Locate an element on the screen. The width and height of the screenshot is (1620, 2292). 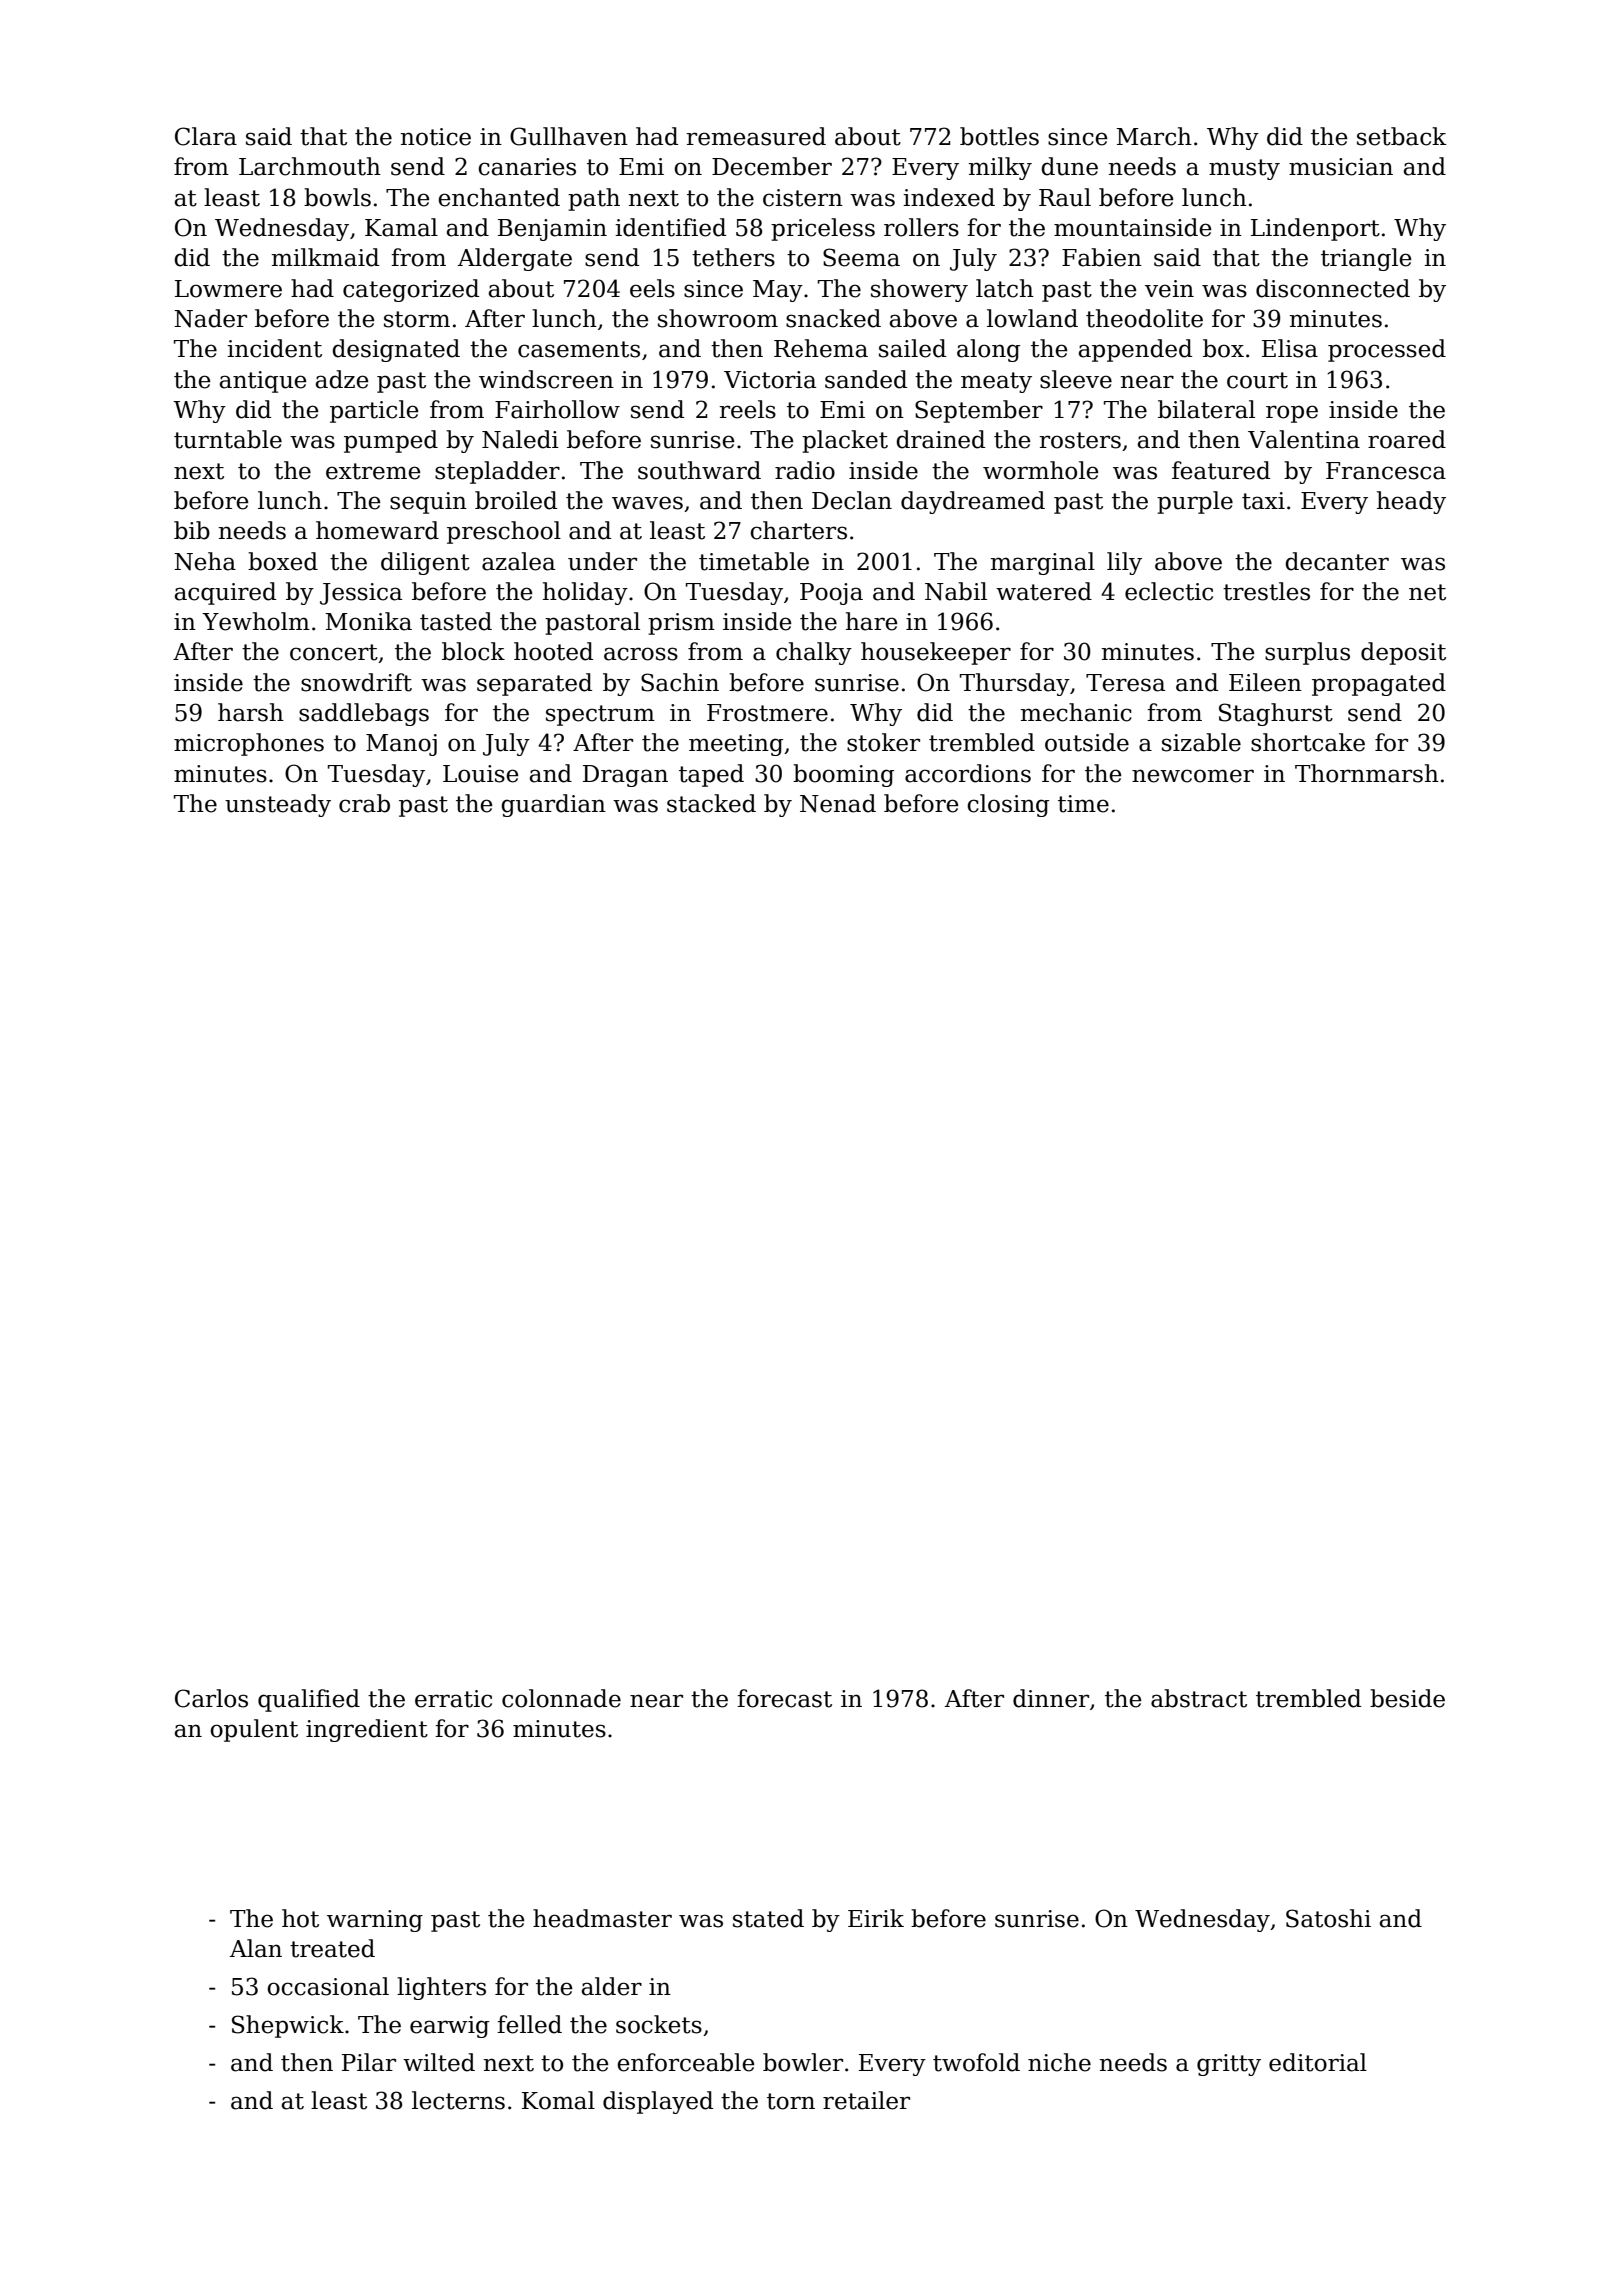
lecterns is located at coordinates (458, 2100).
